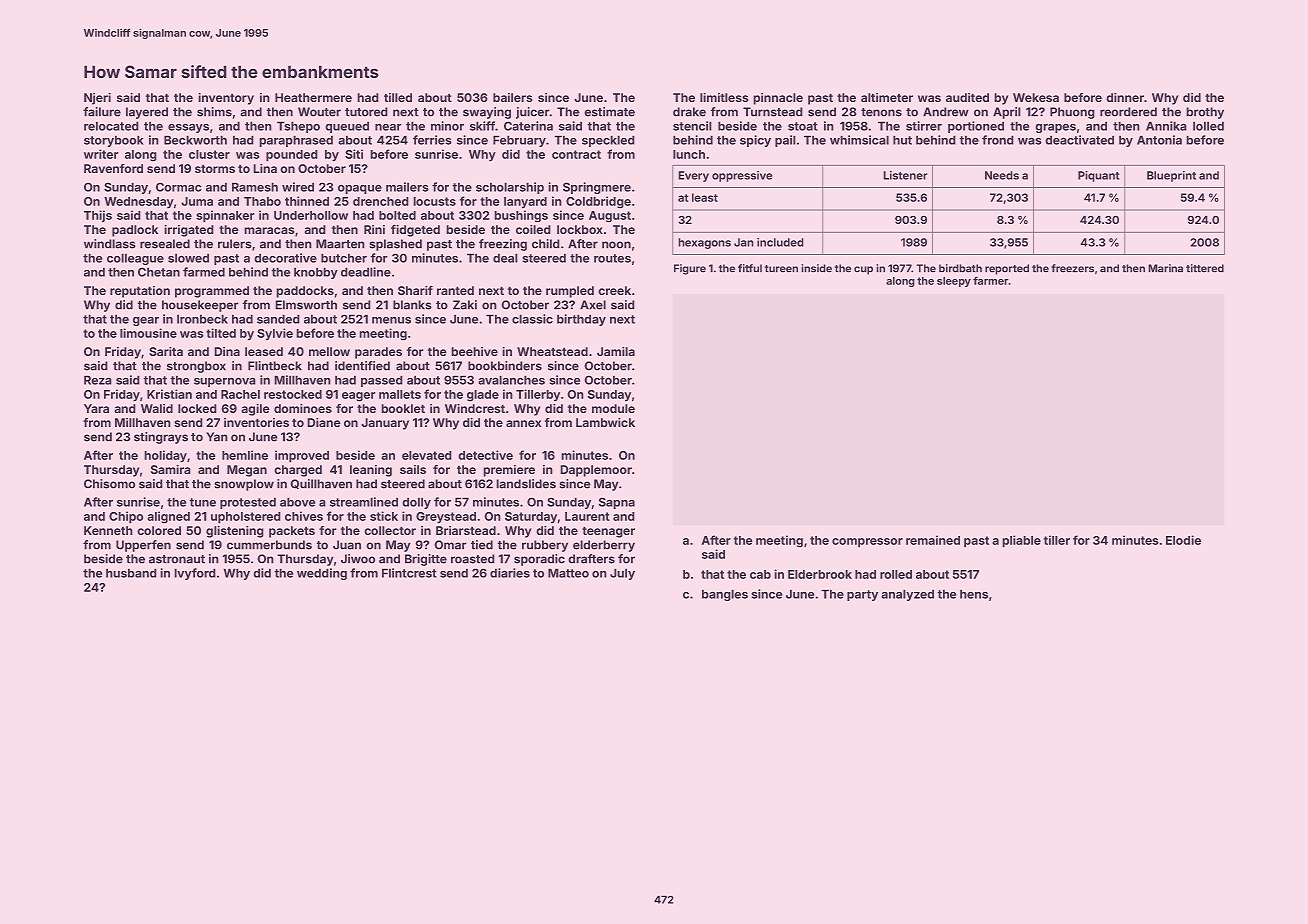 Image resolution: width=1308 pixels, height=924 pixels. What do you see at coordinates (256, 422) in the document?
I see `inventories` at bounding box center [256, 422].
